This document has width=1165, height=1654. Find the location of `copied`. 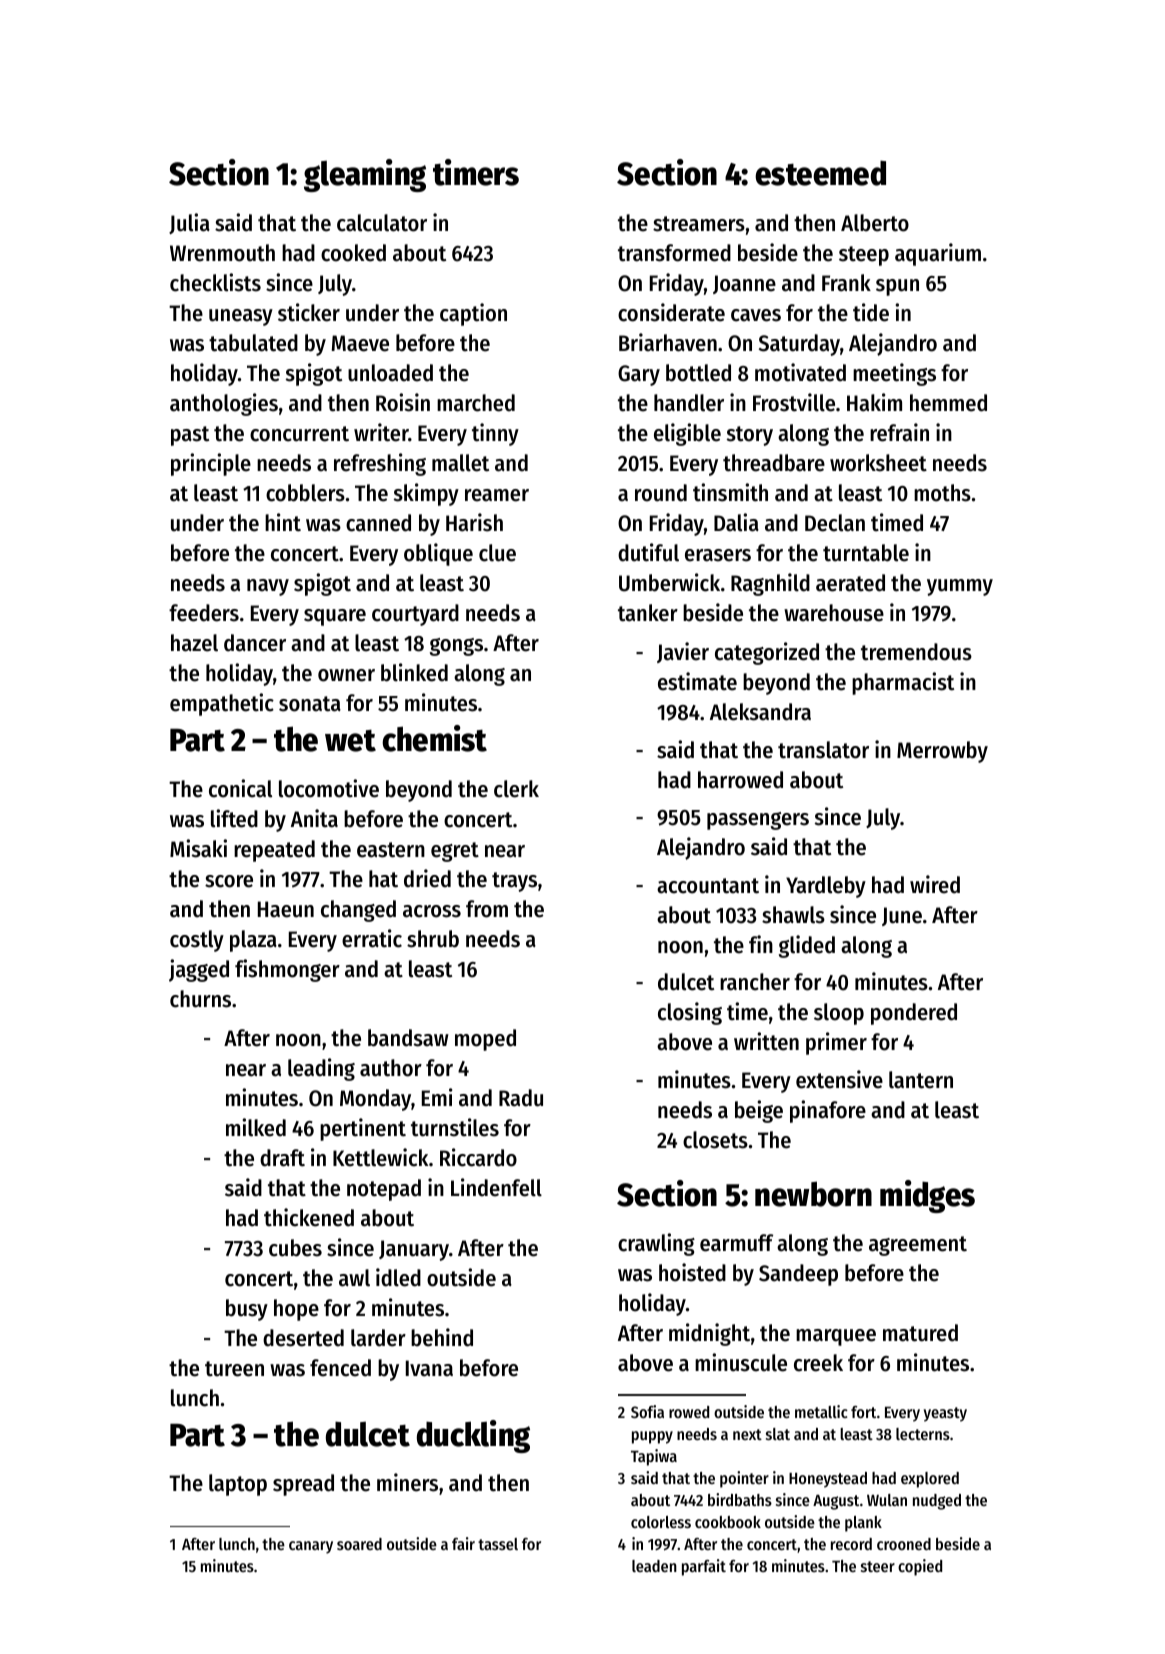

copied is located at coordinates (920, 1567).
